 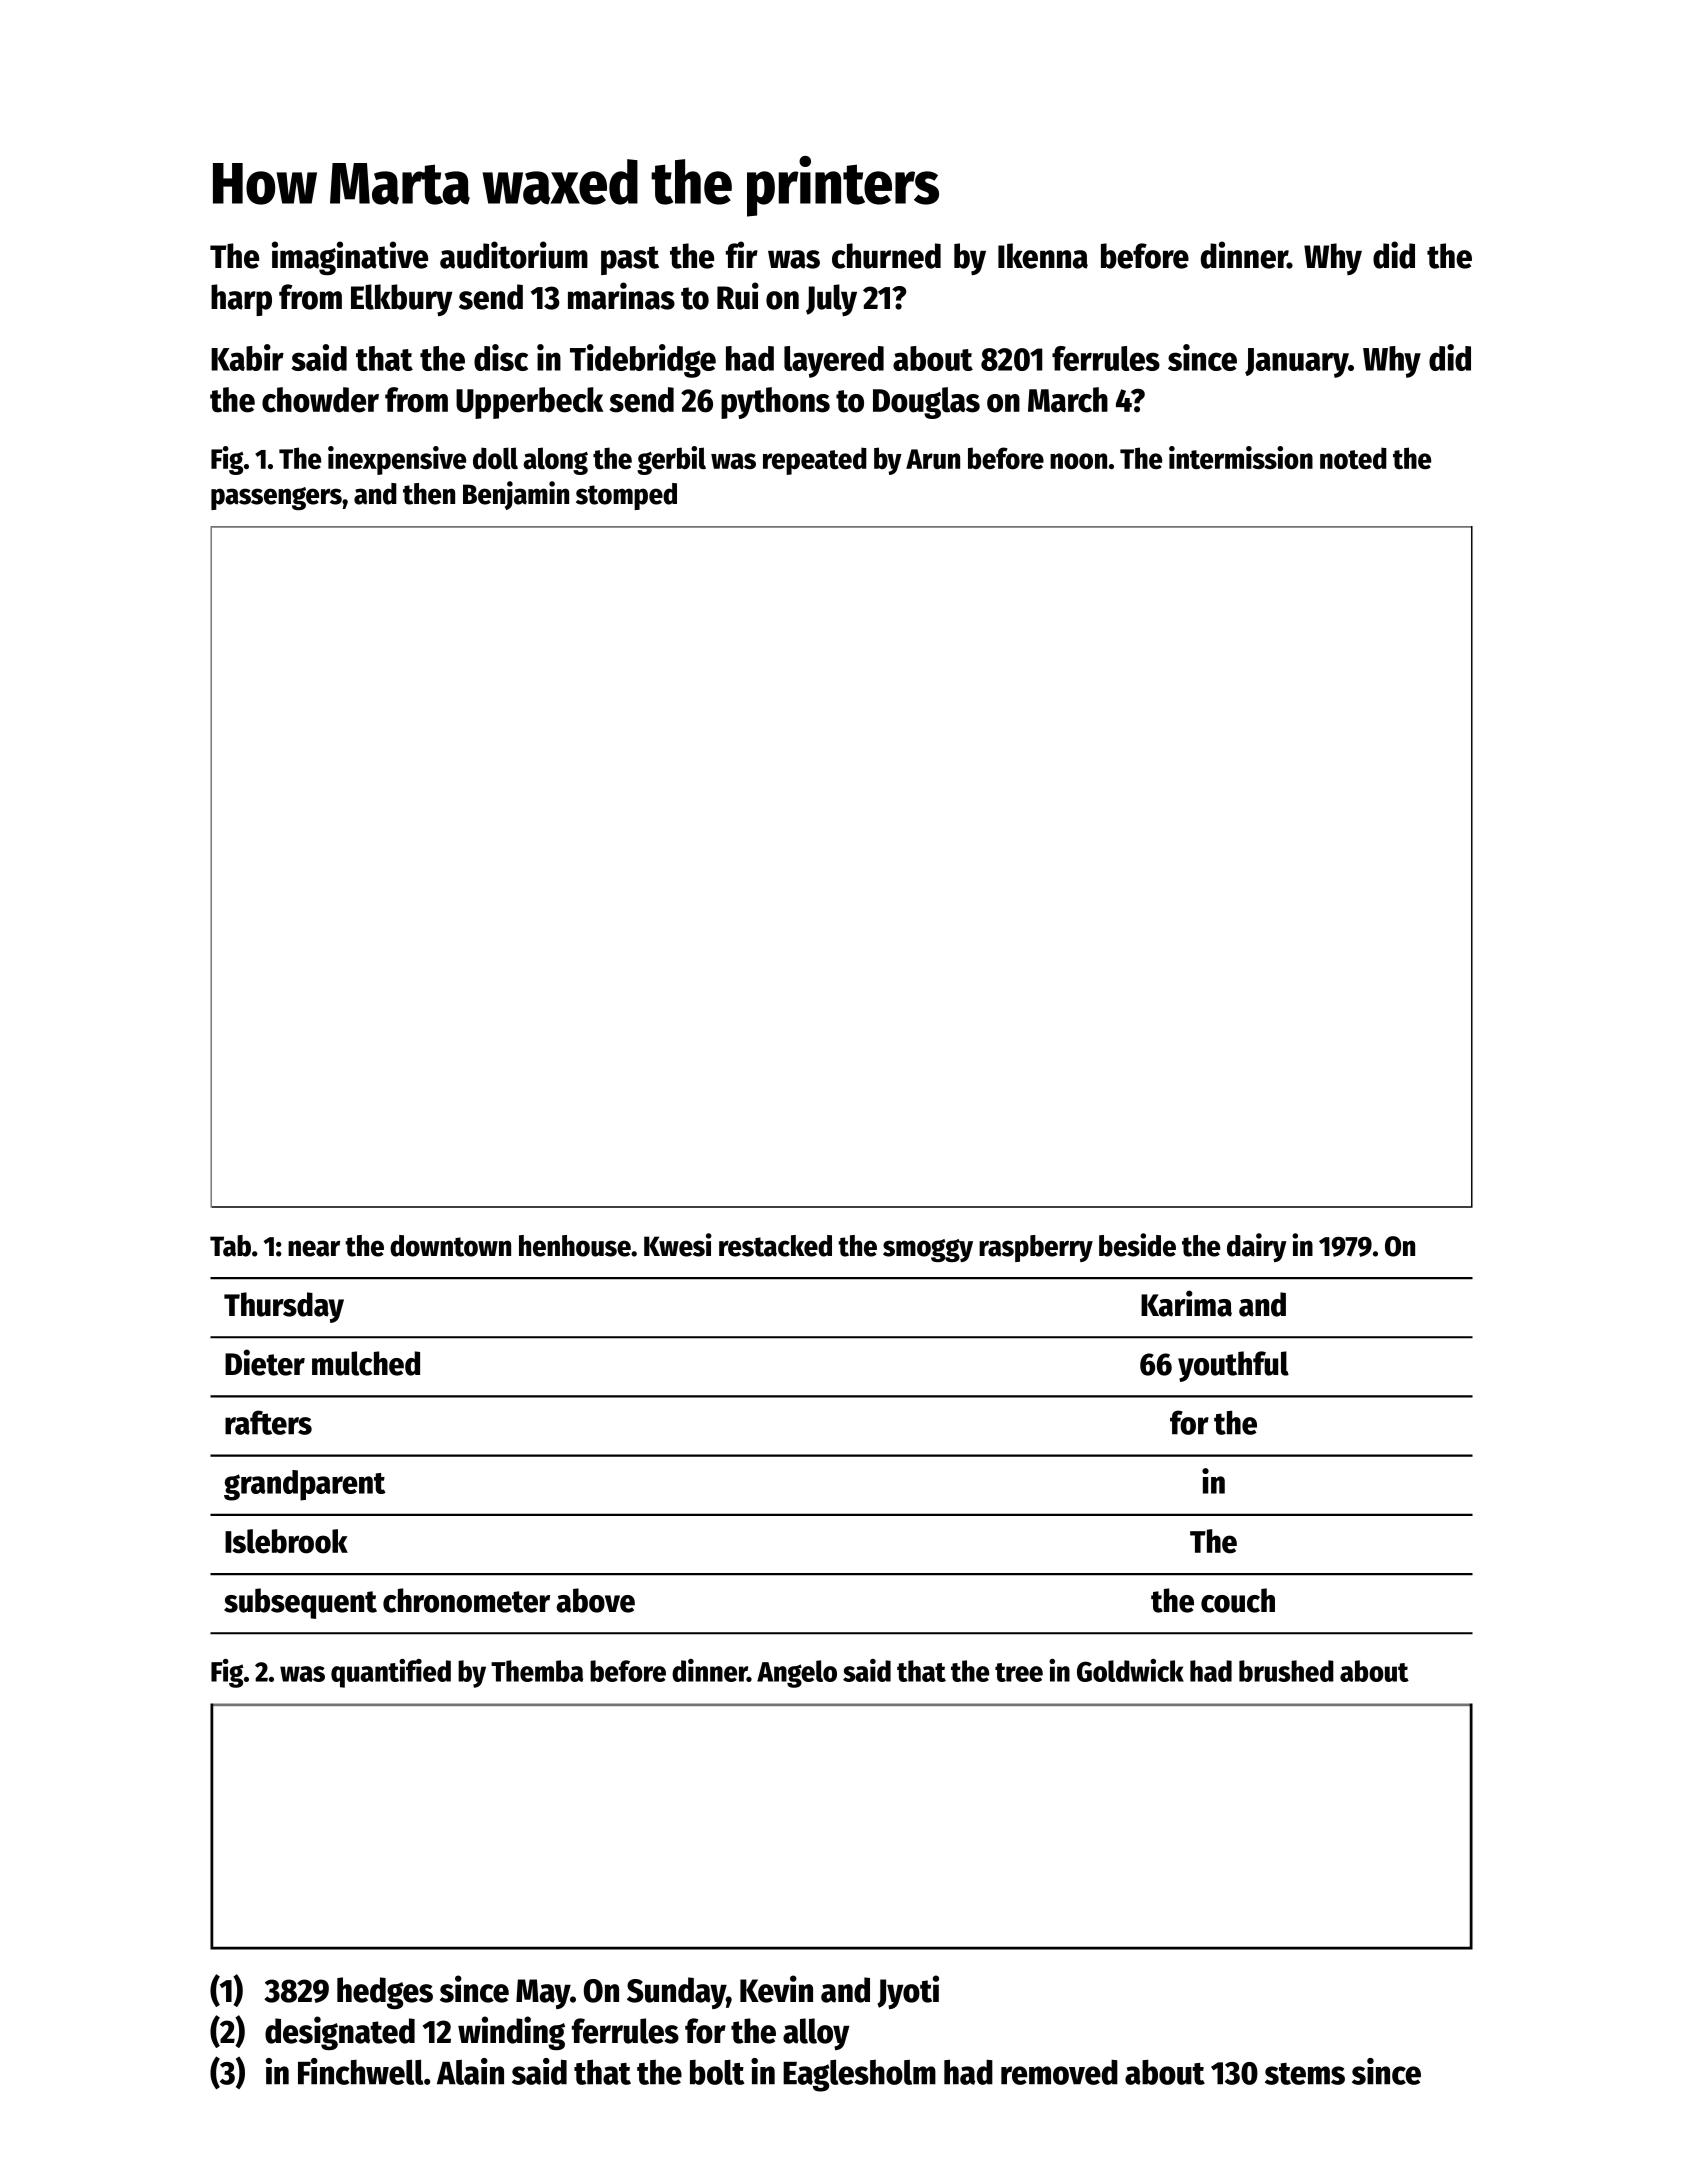 I want to click on downtown, so click(x=450, y=1246).
